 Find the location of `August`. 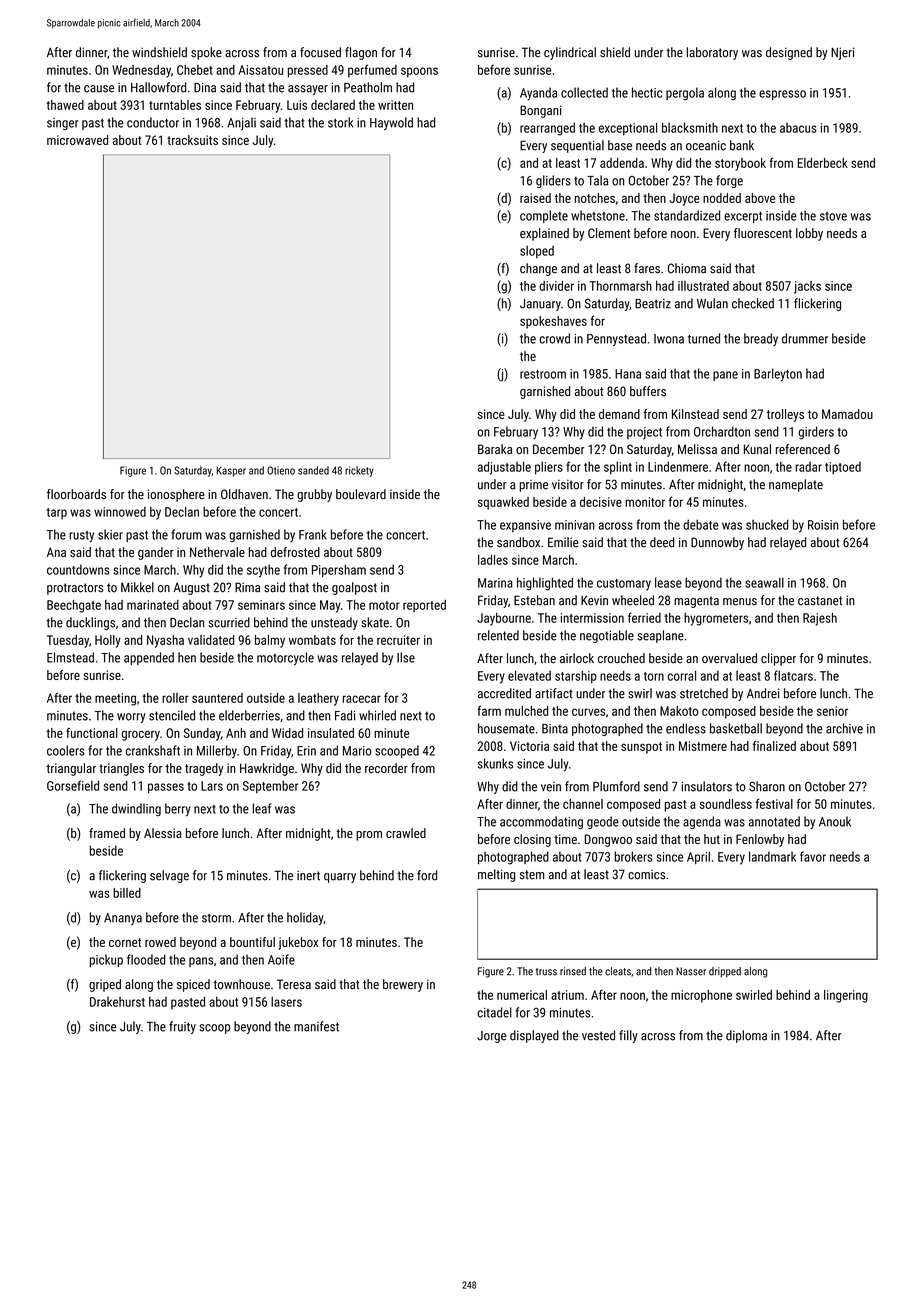

August is located at coordinates (192, 589).
